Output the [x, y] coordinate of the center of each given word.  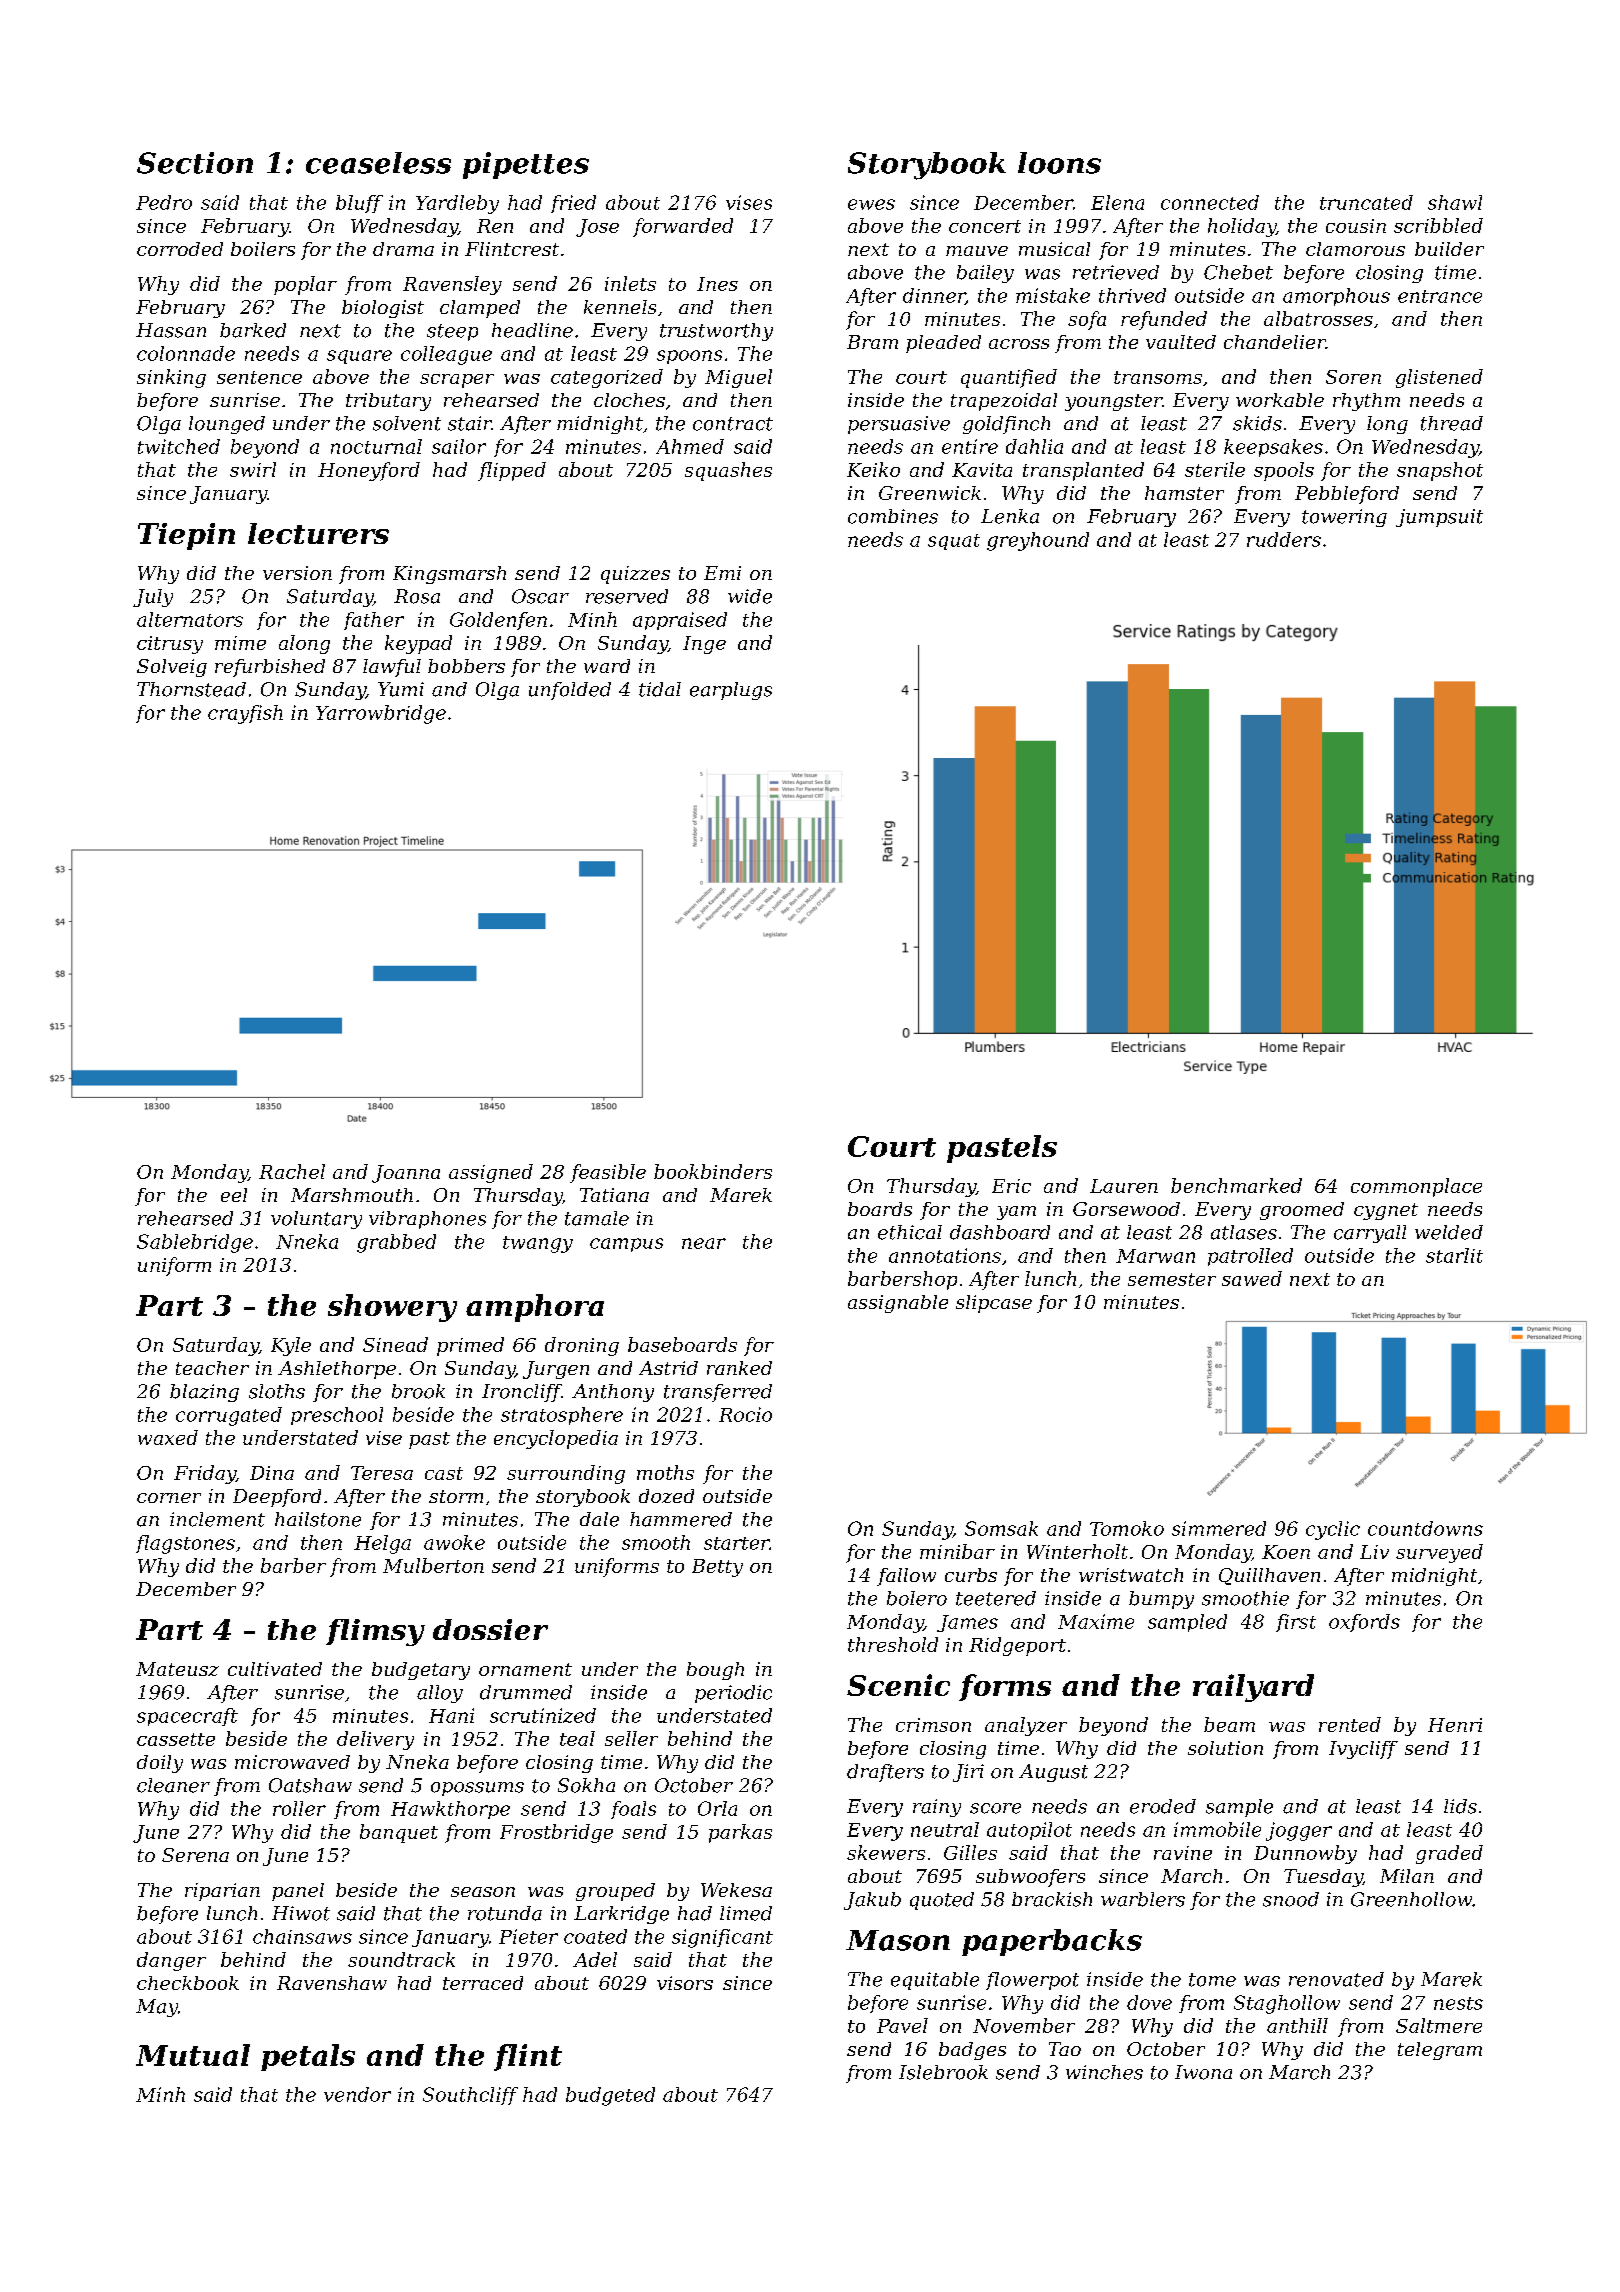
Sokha [586, 1785]
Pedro [164, 202]
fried [573, 204]
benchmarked [1236, 1185]
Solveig [172, 668]
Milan [1407, 1876]
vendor [357, 2094]
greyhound [1038, 541]
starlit [1454, 1255]
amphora [535, 1308]
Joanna [406, 1174]
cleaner [173, 1785]
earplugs [731, 691]
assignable [898, 1304]
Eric [1011, 1186]
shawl [1455, 202]
